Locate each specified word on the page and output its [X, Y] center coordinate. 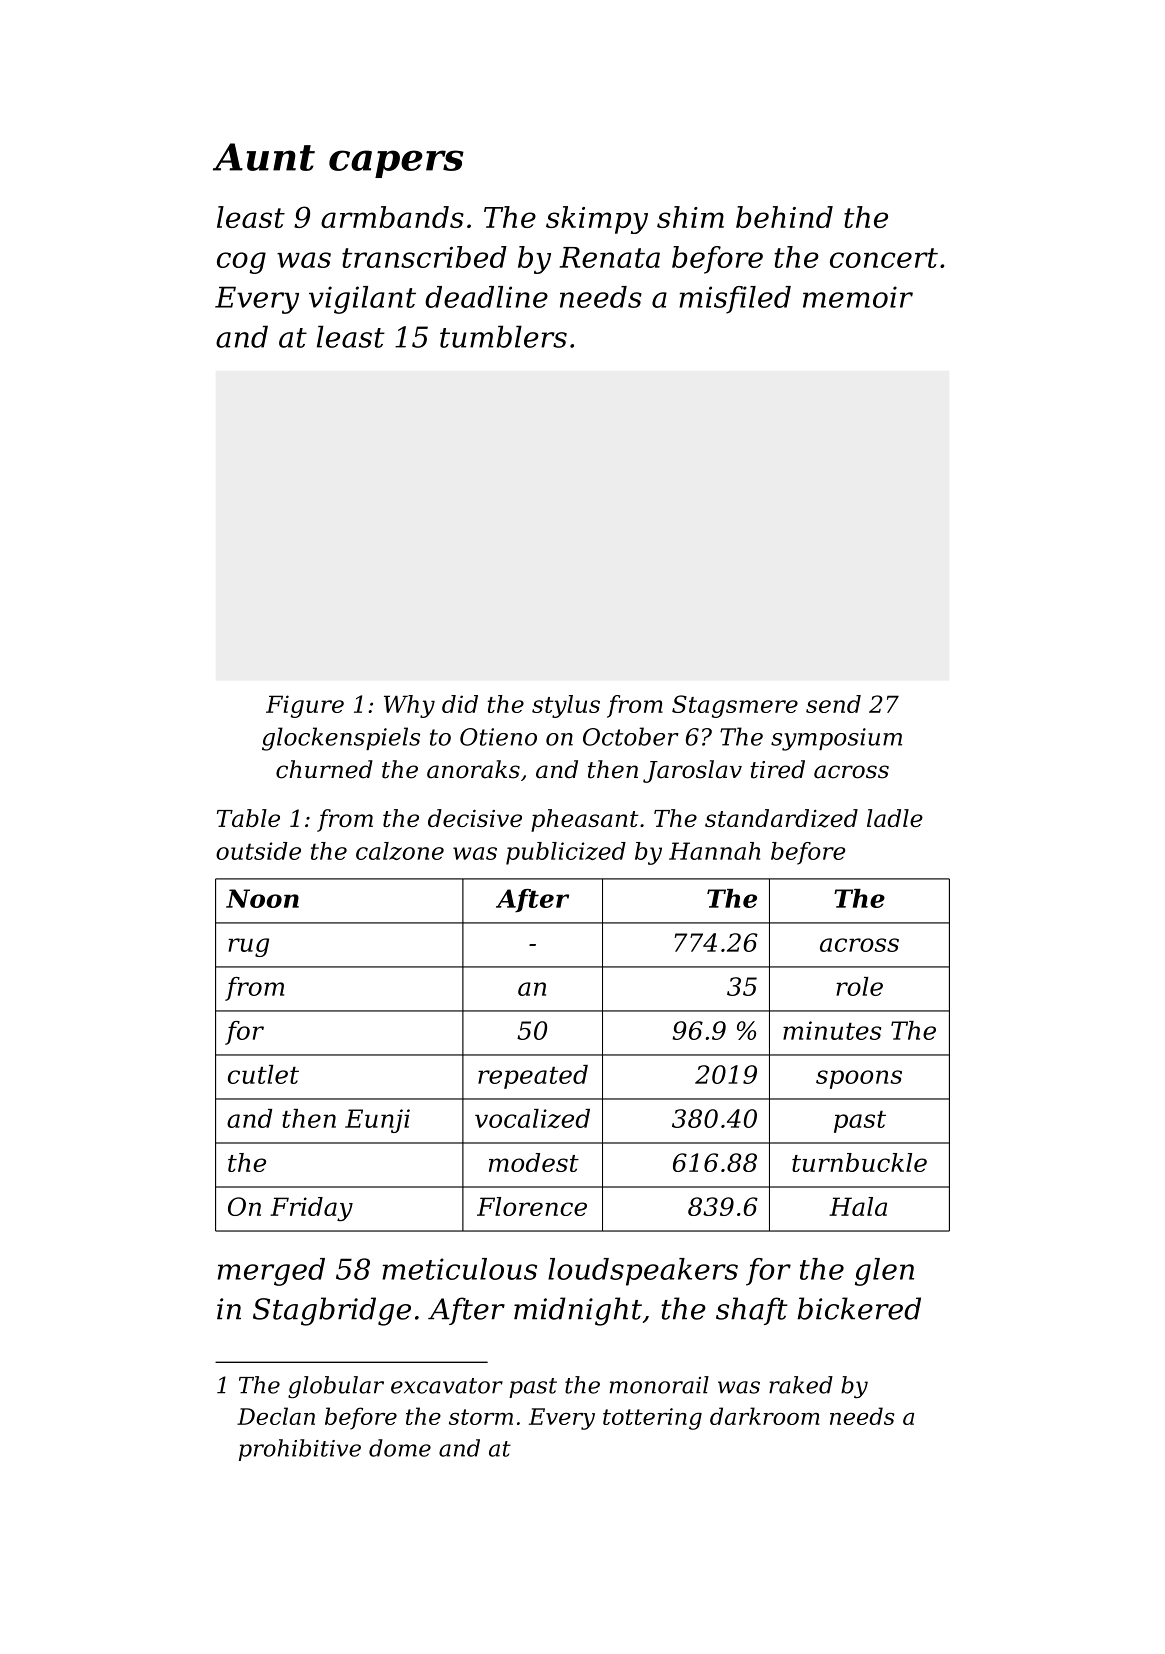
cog [241, 263]
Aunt [264, 157]
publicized [566, 853]
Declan [276, 1416]
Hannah [714, 851]
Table [248, 818]
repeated [533, 1077]
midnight [578, 1311]
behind [784, 217]
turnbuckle [859, 1162]
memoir [858, 297]
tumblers [503, 336]
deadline [486, 297]
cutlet [263, 1074]
